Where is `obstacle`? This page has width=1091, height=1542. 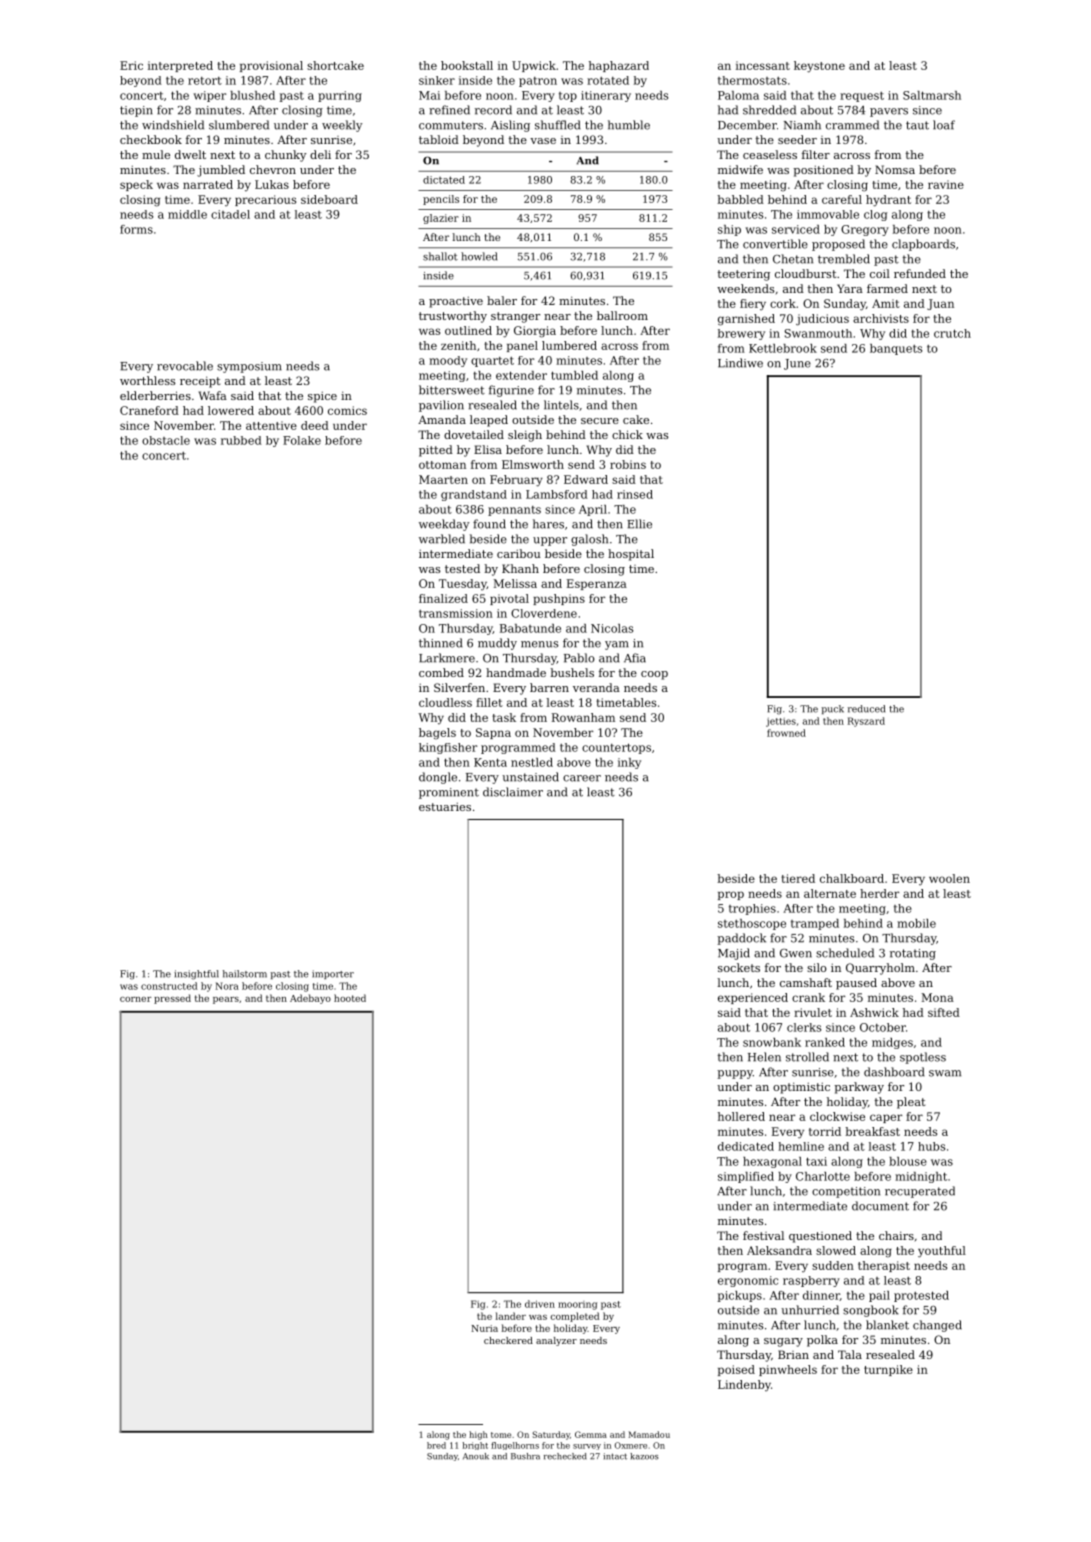
obstacle is located at coordinates (166, 440).
